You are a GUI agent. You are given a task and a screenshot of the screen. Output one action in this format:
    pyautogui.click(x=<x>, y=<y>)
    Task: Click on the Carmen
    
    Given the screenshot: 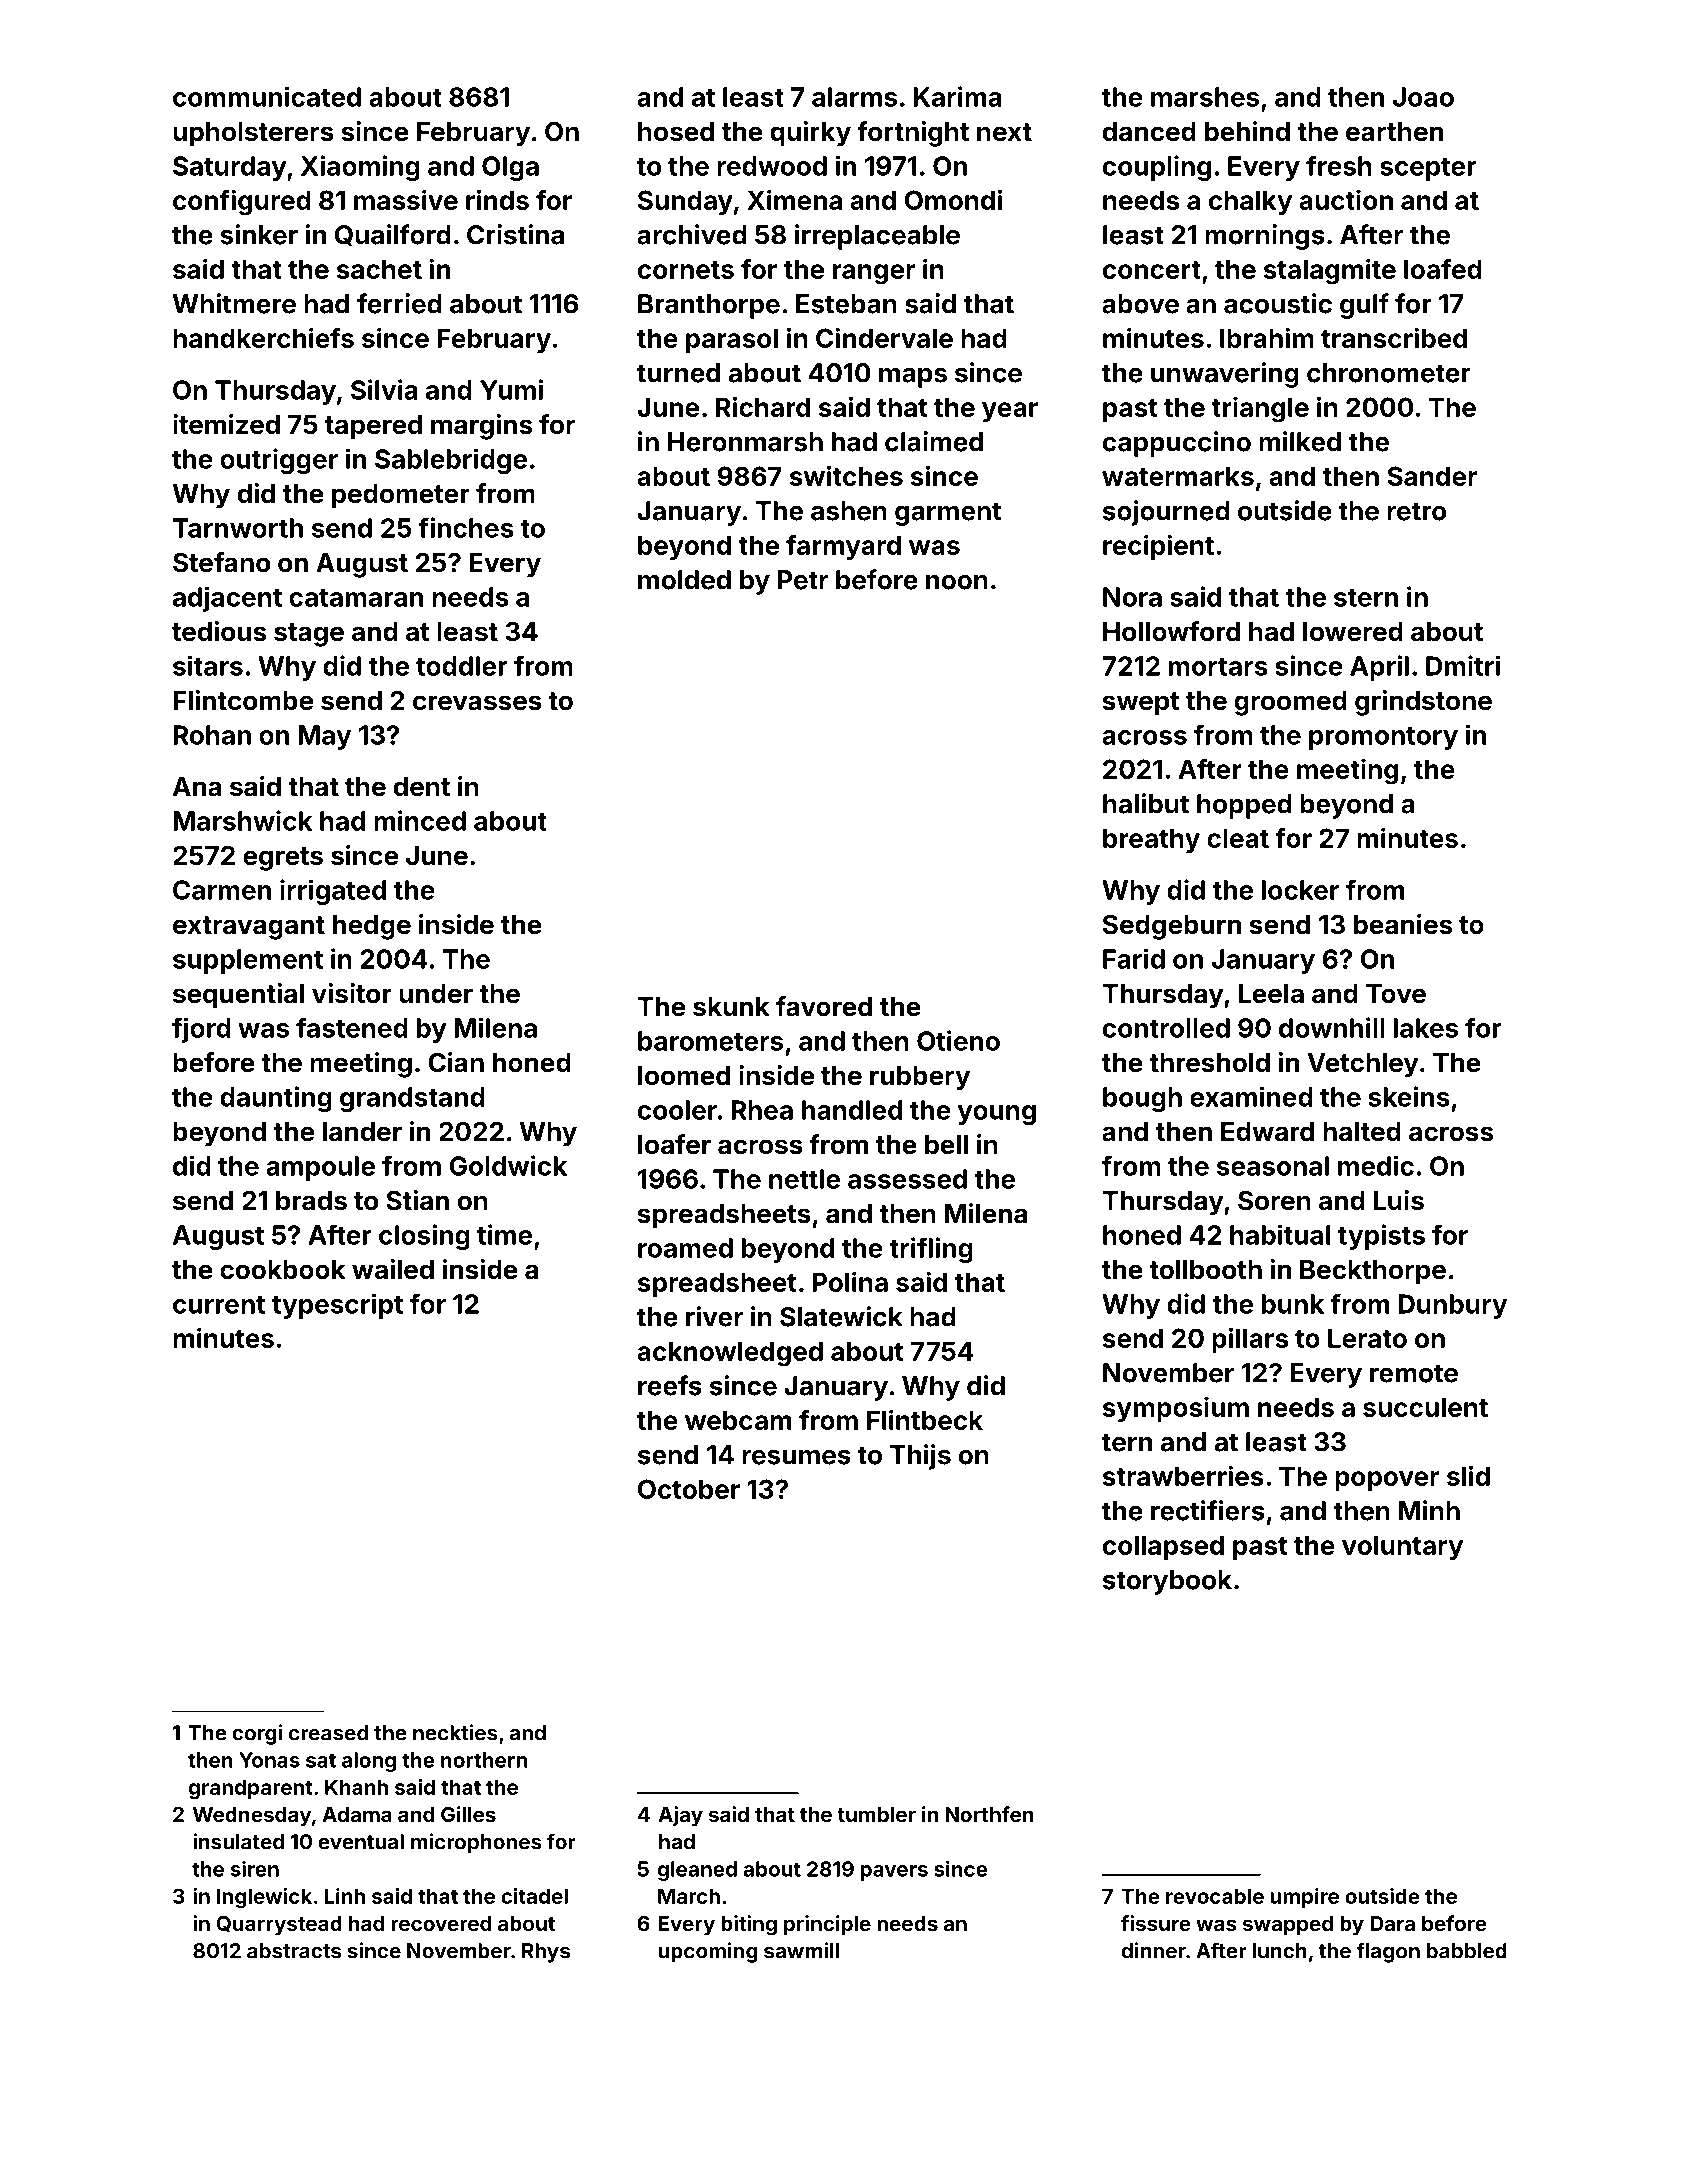 What is the action you would take?
    pyautogui.click(x=222, y=890)
